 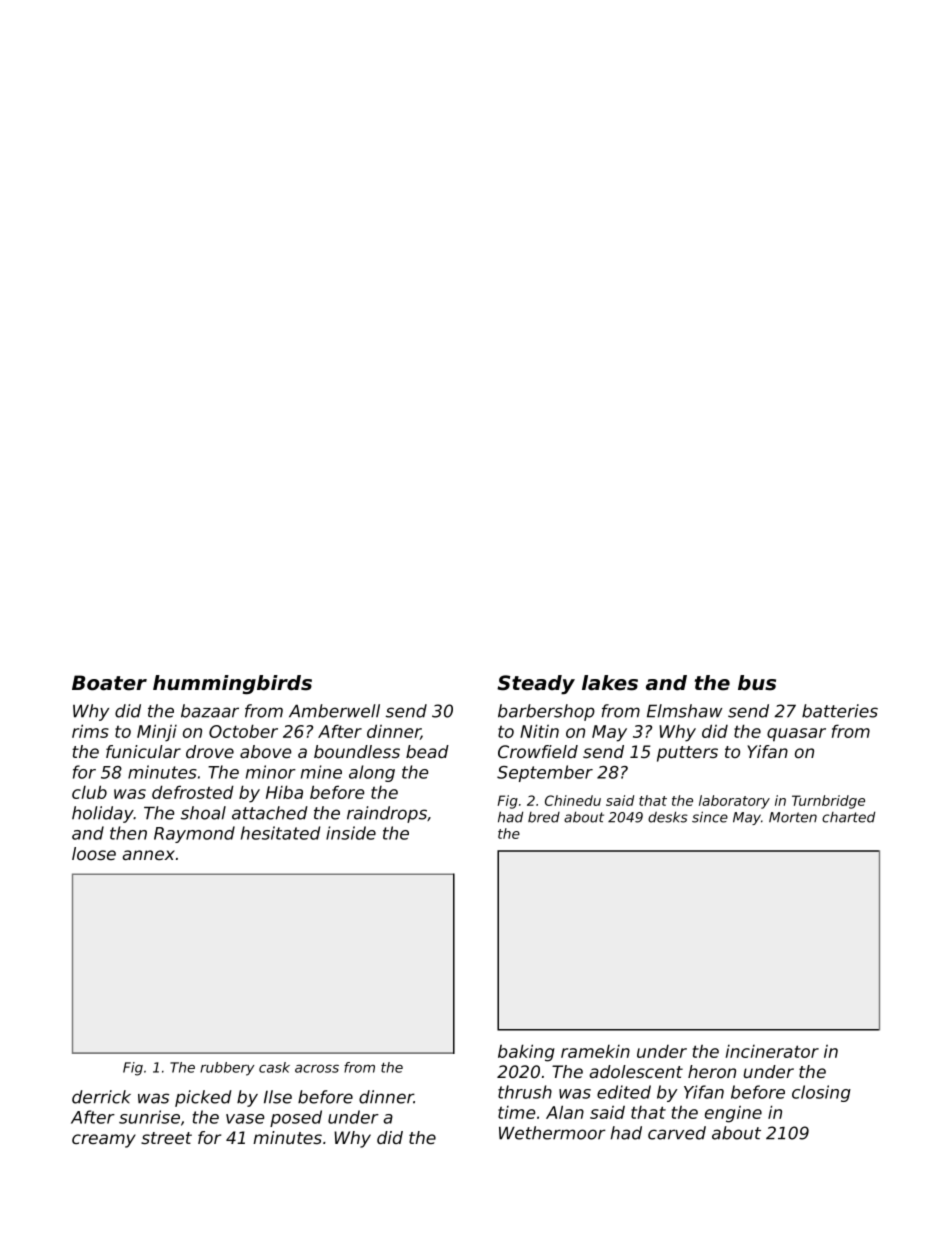 What do you see at coordinates (848, 817) in the screenshot?
I see `charted` at bounding box center [848, 817].
